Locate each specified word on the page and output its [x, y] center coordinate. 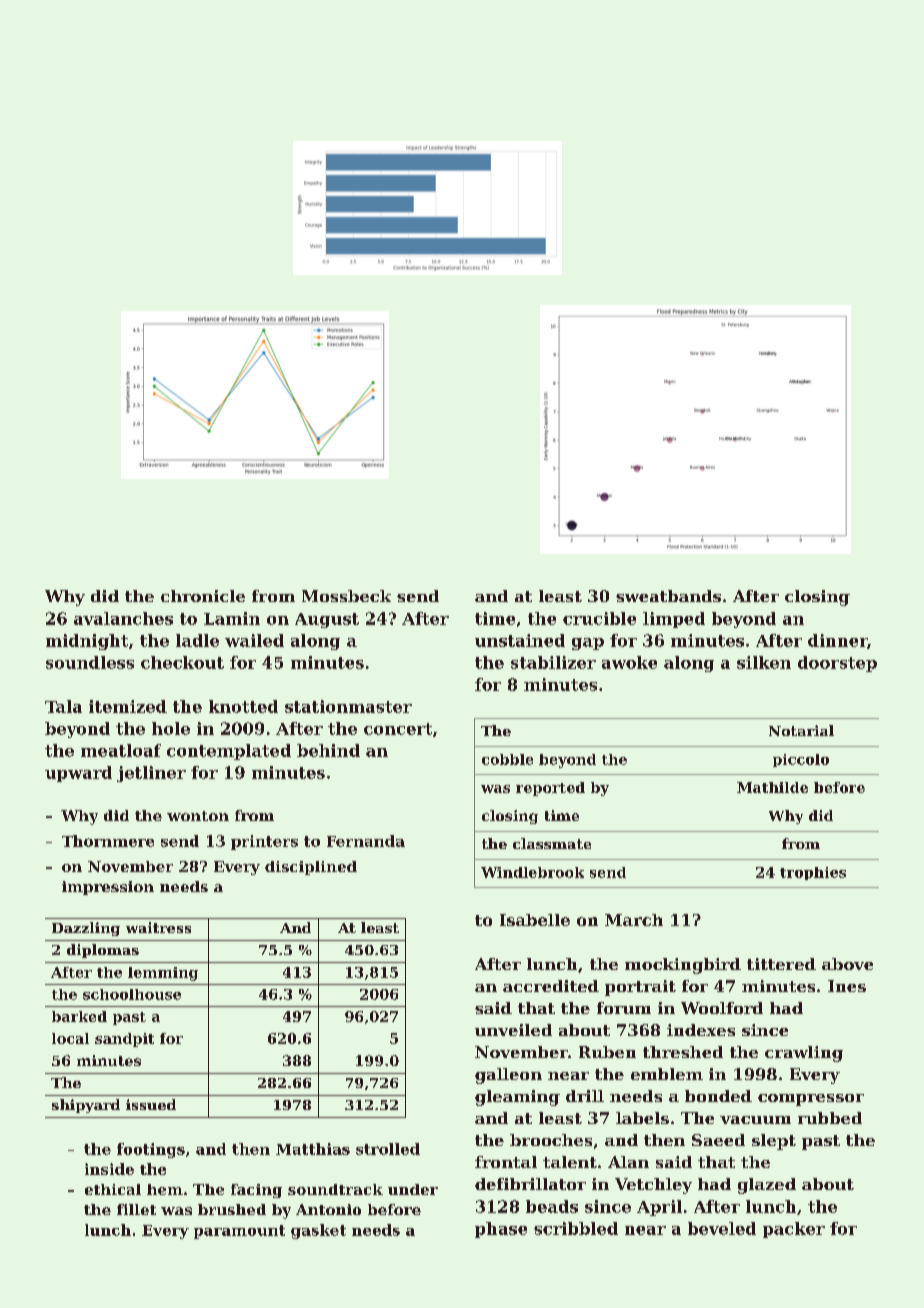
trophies [813, 873]
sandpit [124, 1040]
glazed [767, 1186]
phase [501, 1230]
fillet [136, 1209]
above [847, 964]
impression [108, 888]
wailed [254, 640]
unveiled [513, 1030]
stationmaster [348, 706]
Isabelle [535, 920]
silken [764, 662]
